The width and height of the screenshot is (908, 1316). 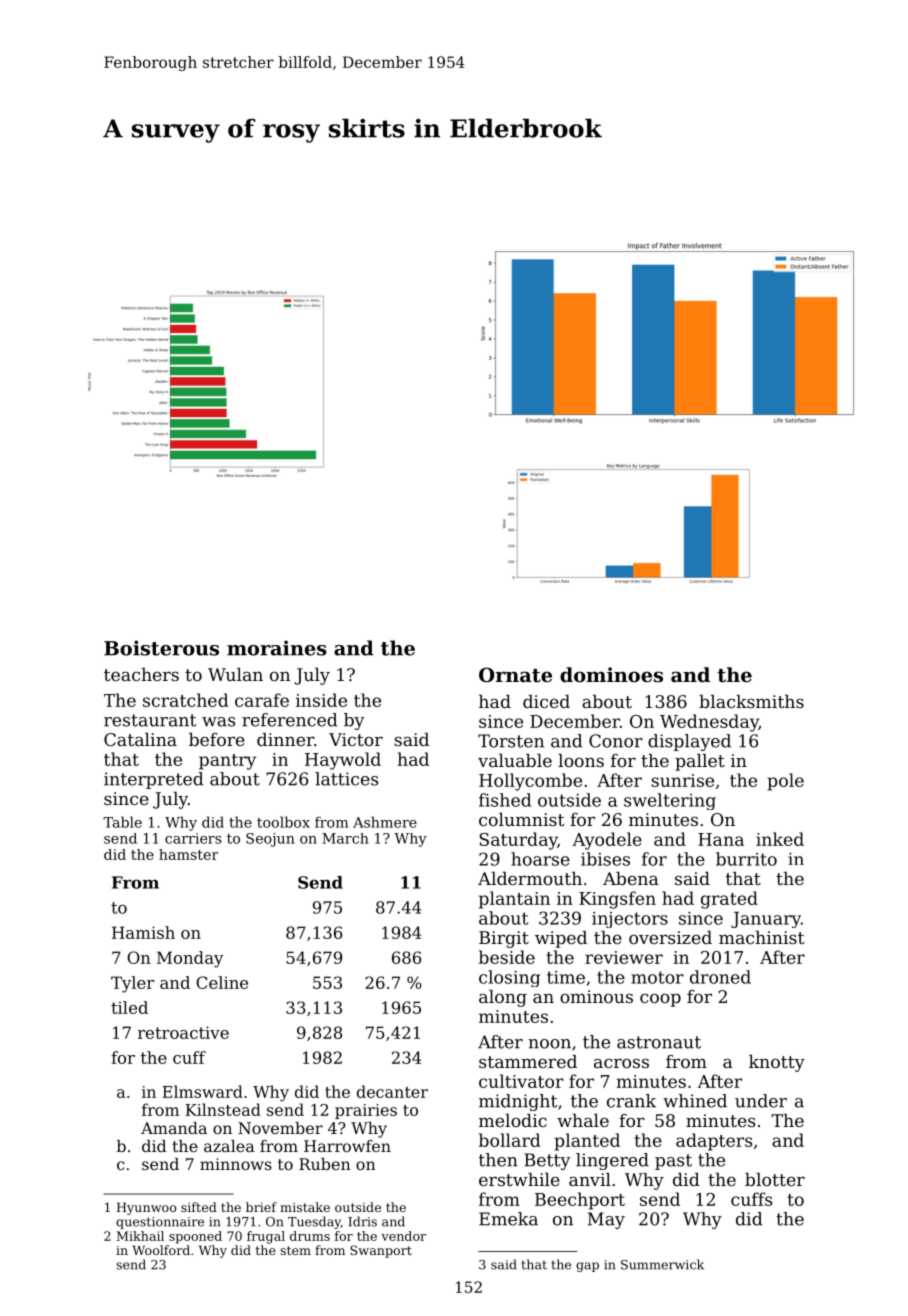 What do you see at coordinates (132, 984) in the screenshot?
I see `Tyler` at bounding box center [132, 984].
